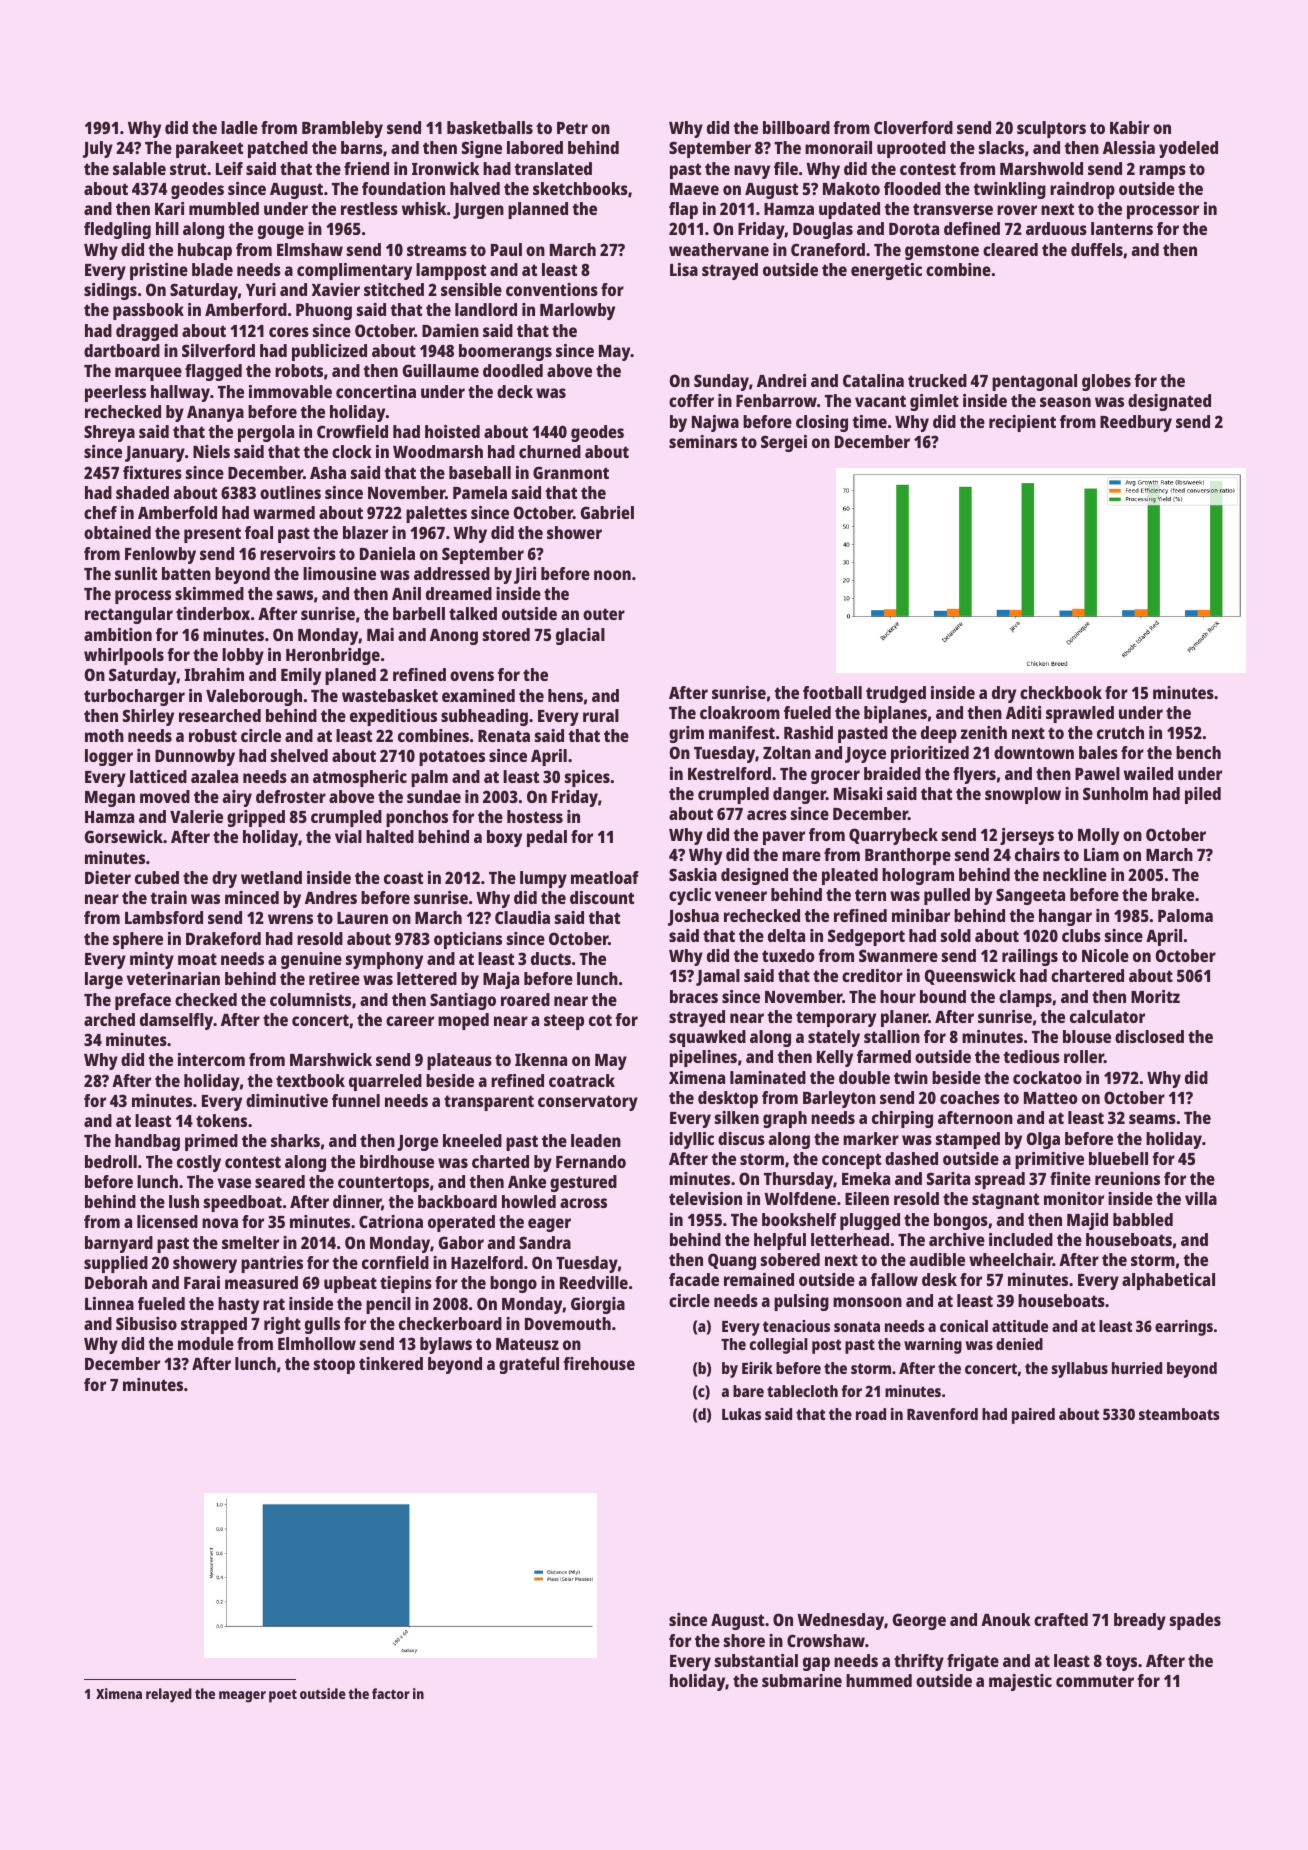 The width and height of the page is (1308, 1850). What do you see at coordinates (784, 443) in the page?
I see `Sergei` at bounding box center [784, 443].
